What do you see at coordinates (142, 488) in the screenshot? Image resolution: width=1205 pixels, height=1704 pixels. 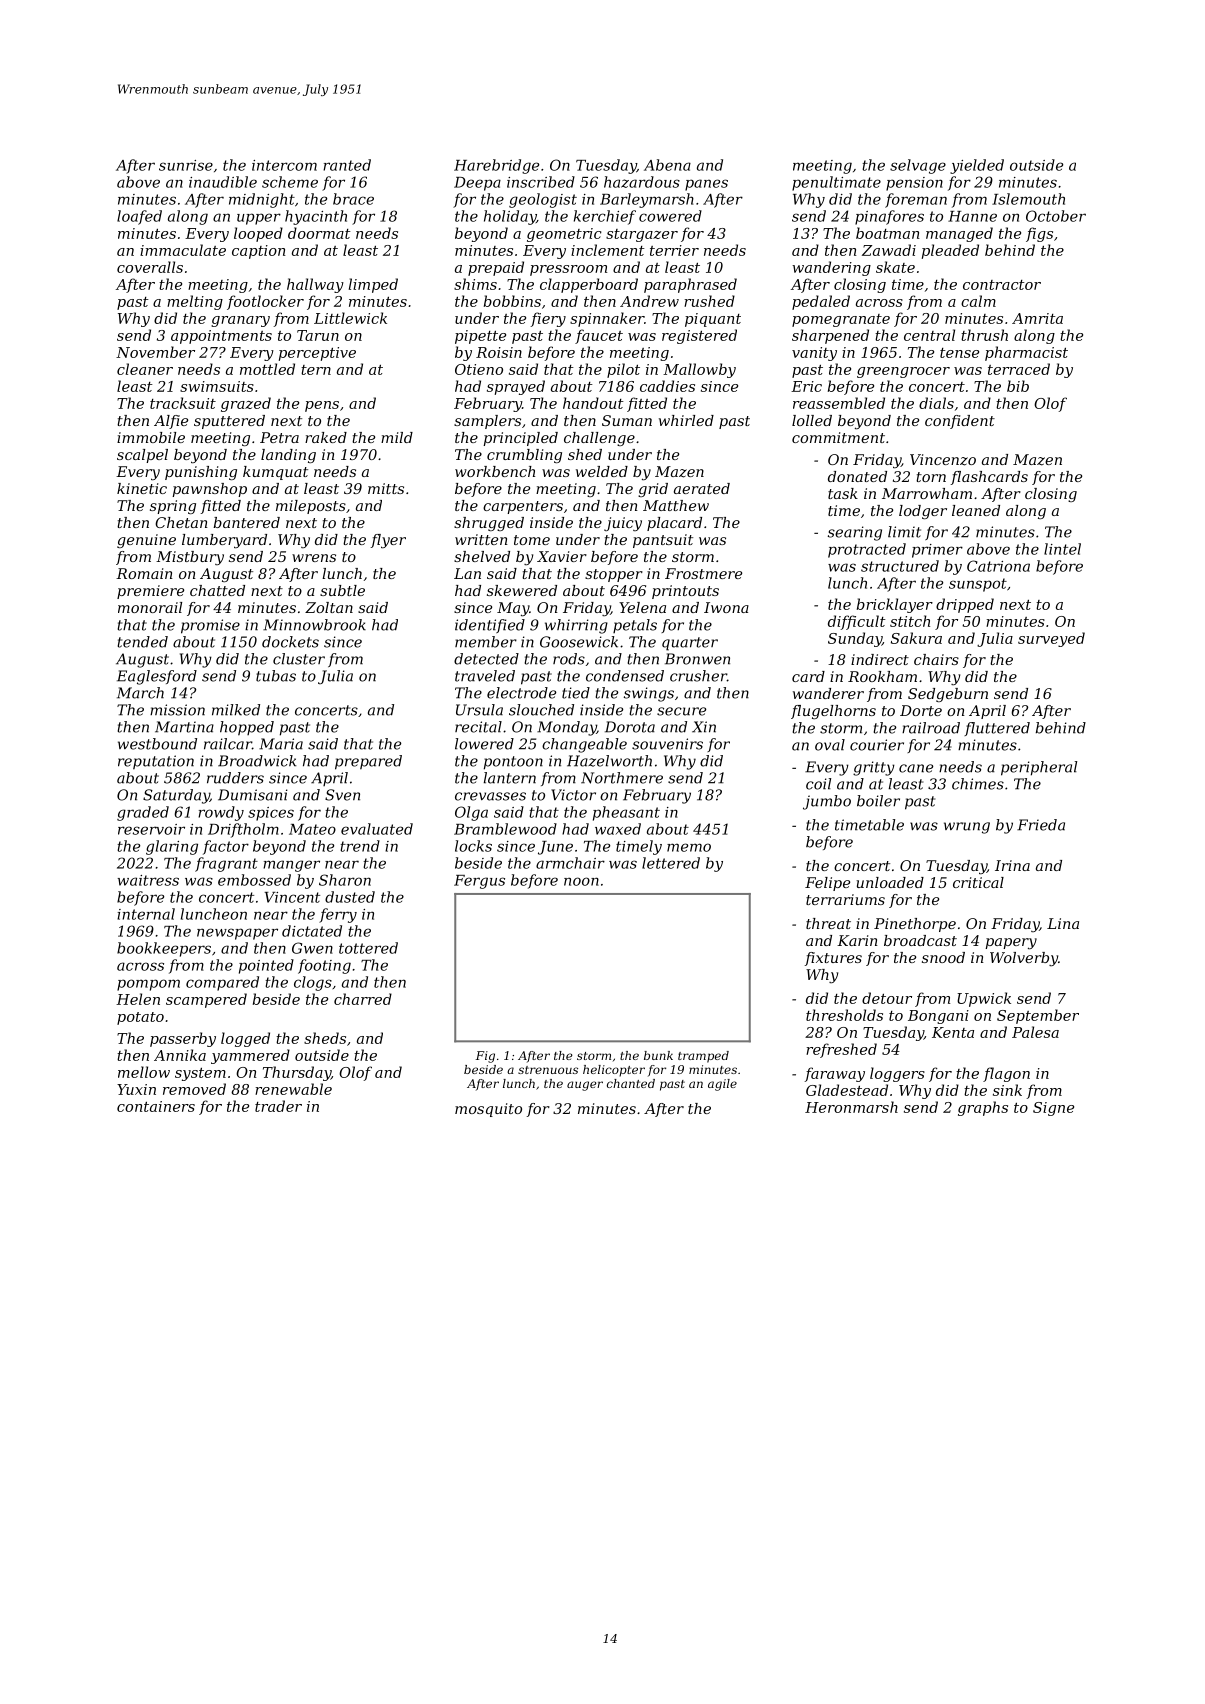 I see `kinetic` at bounding box center [142, 488].
